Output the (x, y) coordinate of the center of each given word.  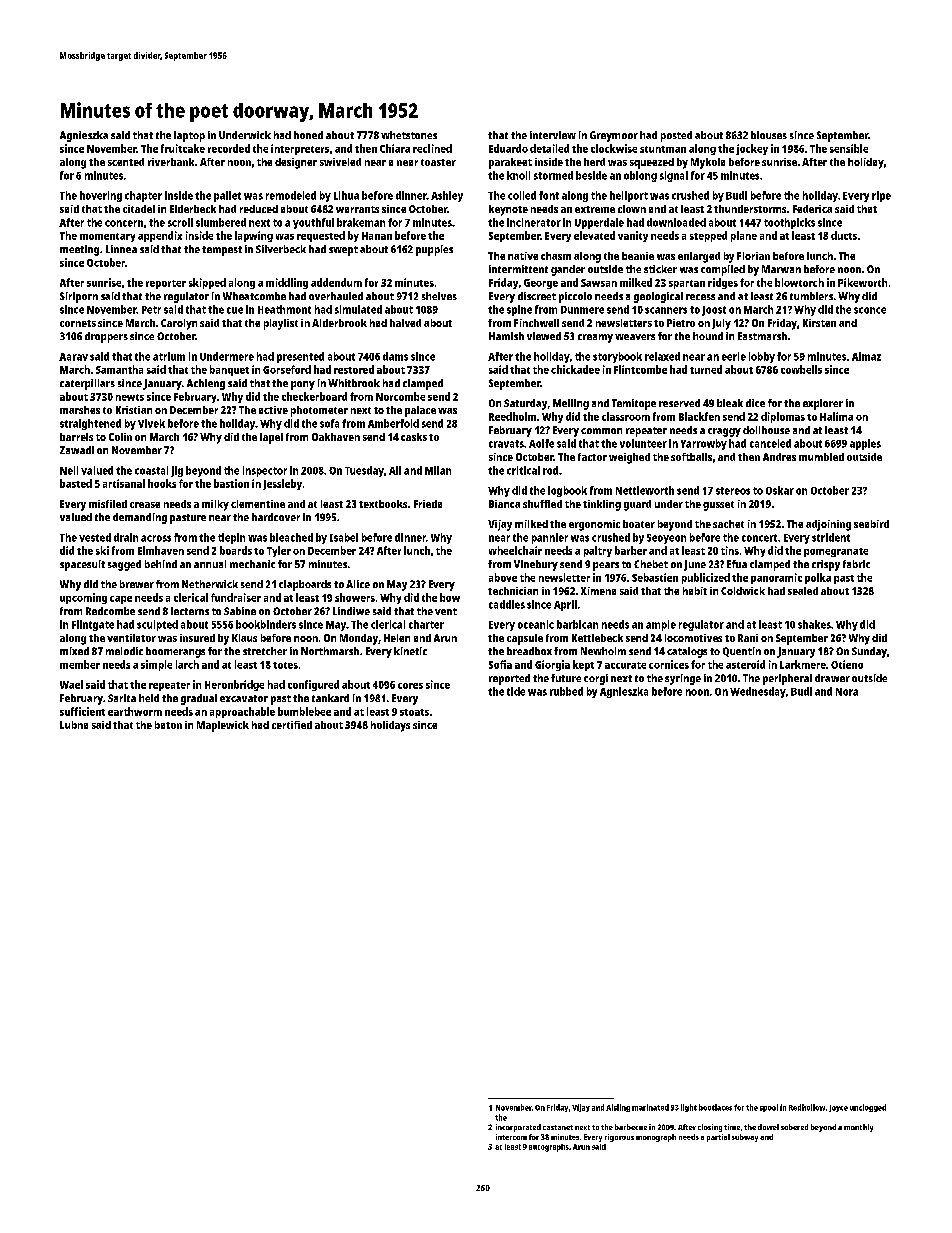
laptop (189, 136)
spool (769, 1108)
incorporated (518, 1128)
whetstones (409, 135)
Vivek (151, 423)
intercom (511, 1137)
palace (420, 411)
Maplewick (223, 726)
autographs (549, 1148)
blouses (769, 135)
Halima (836, 416)
